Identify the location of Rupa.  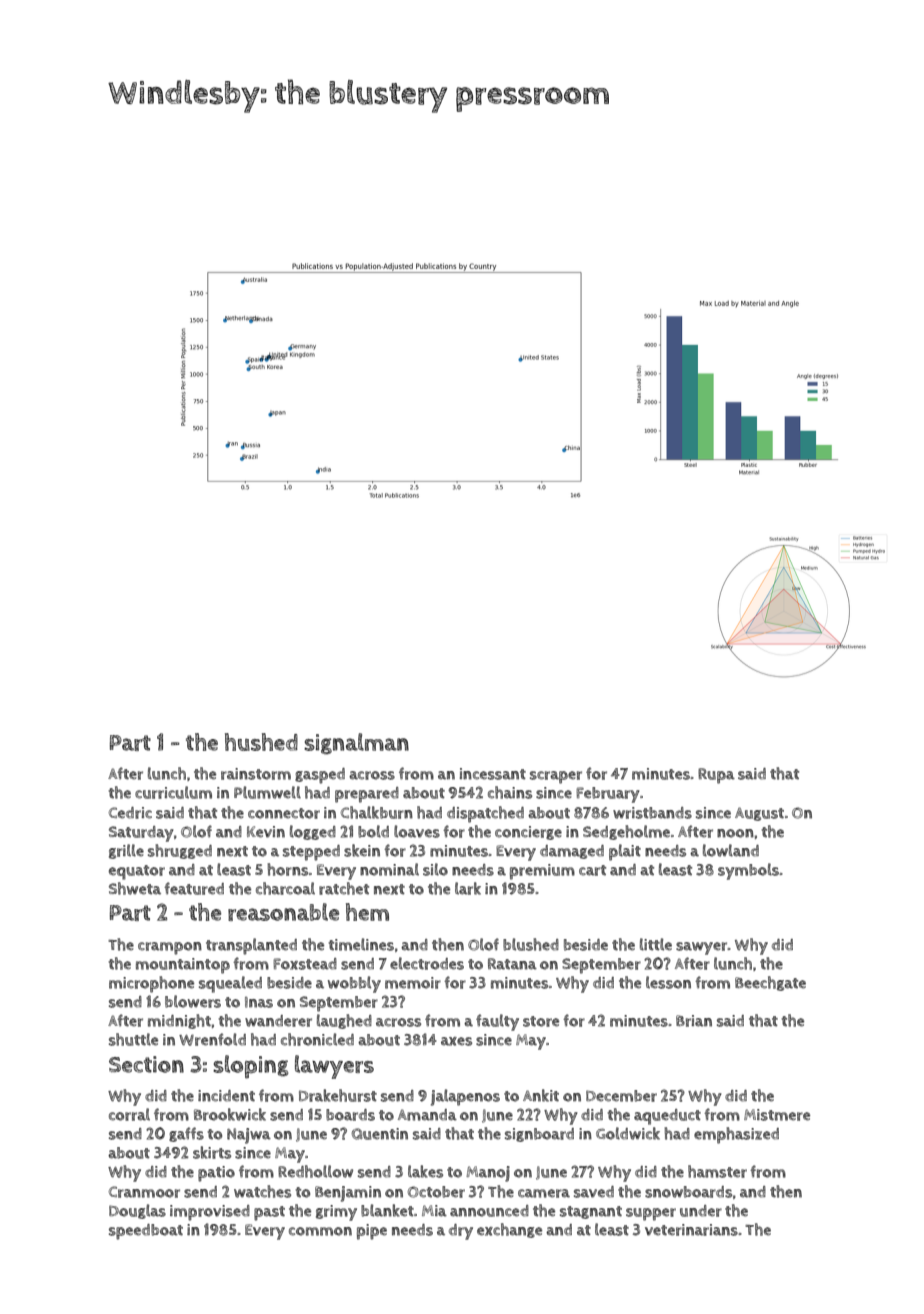
(716, 776).
